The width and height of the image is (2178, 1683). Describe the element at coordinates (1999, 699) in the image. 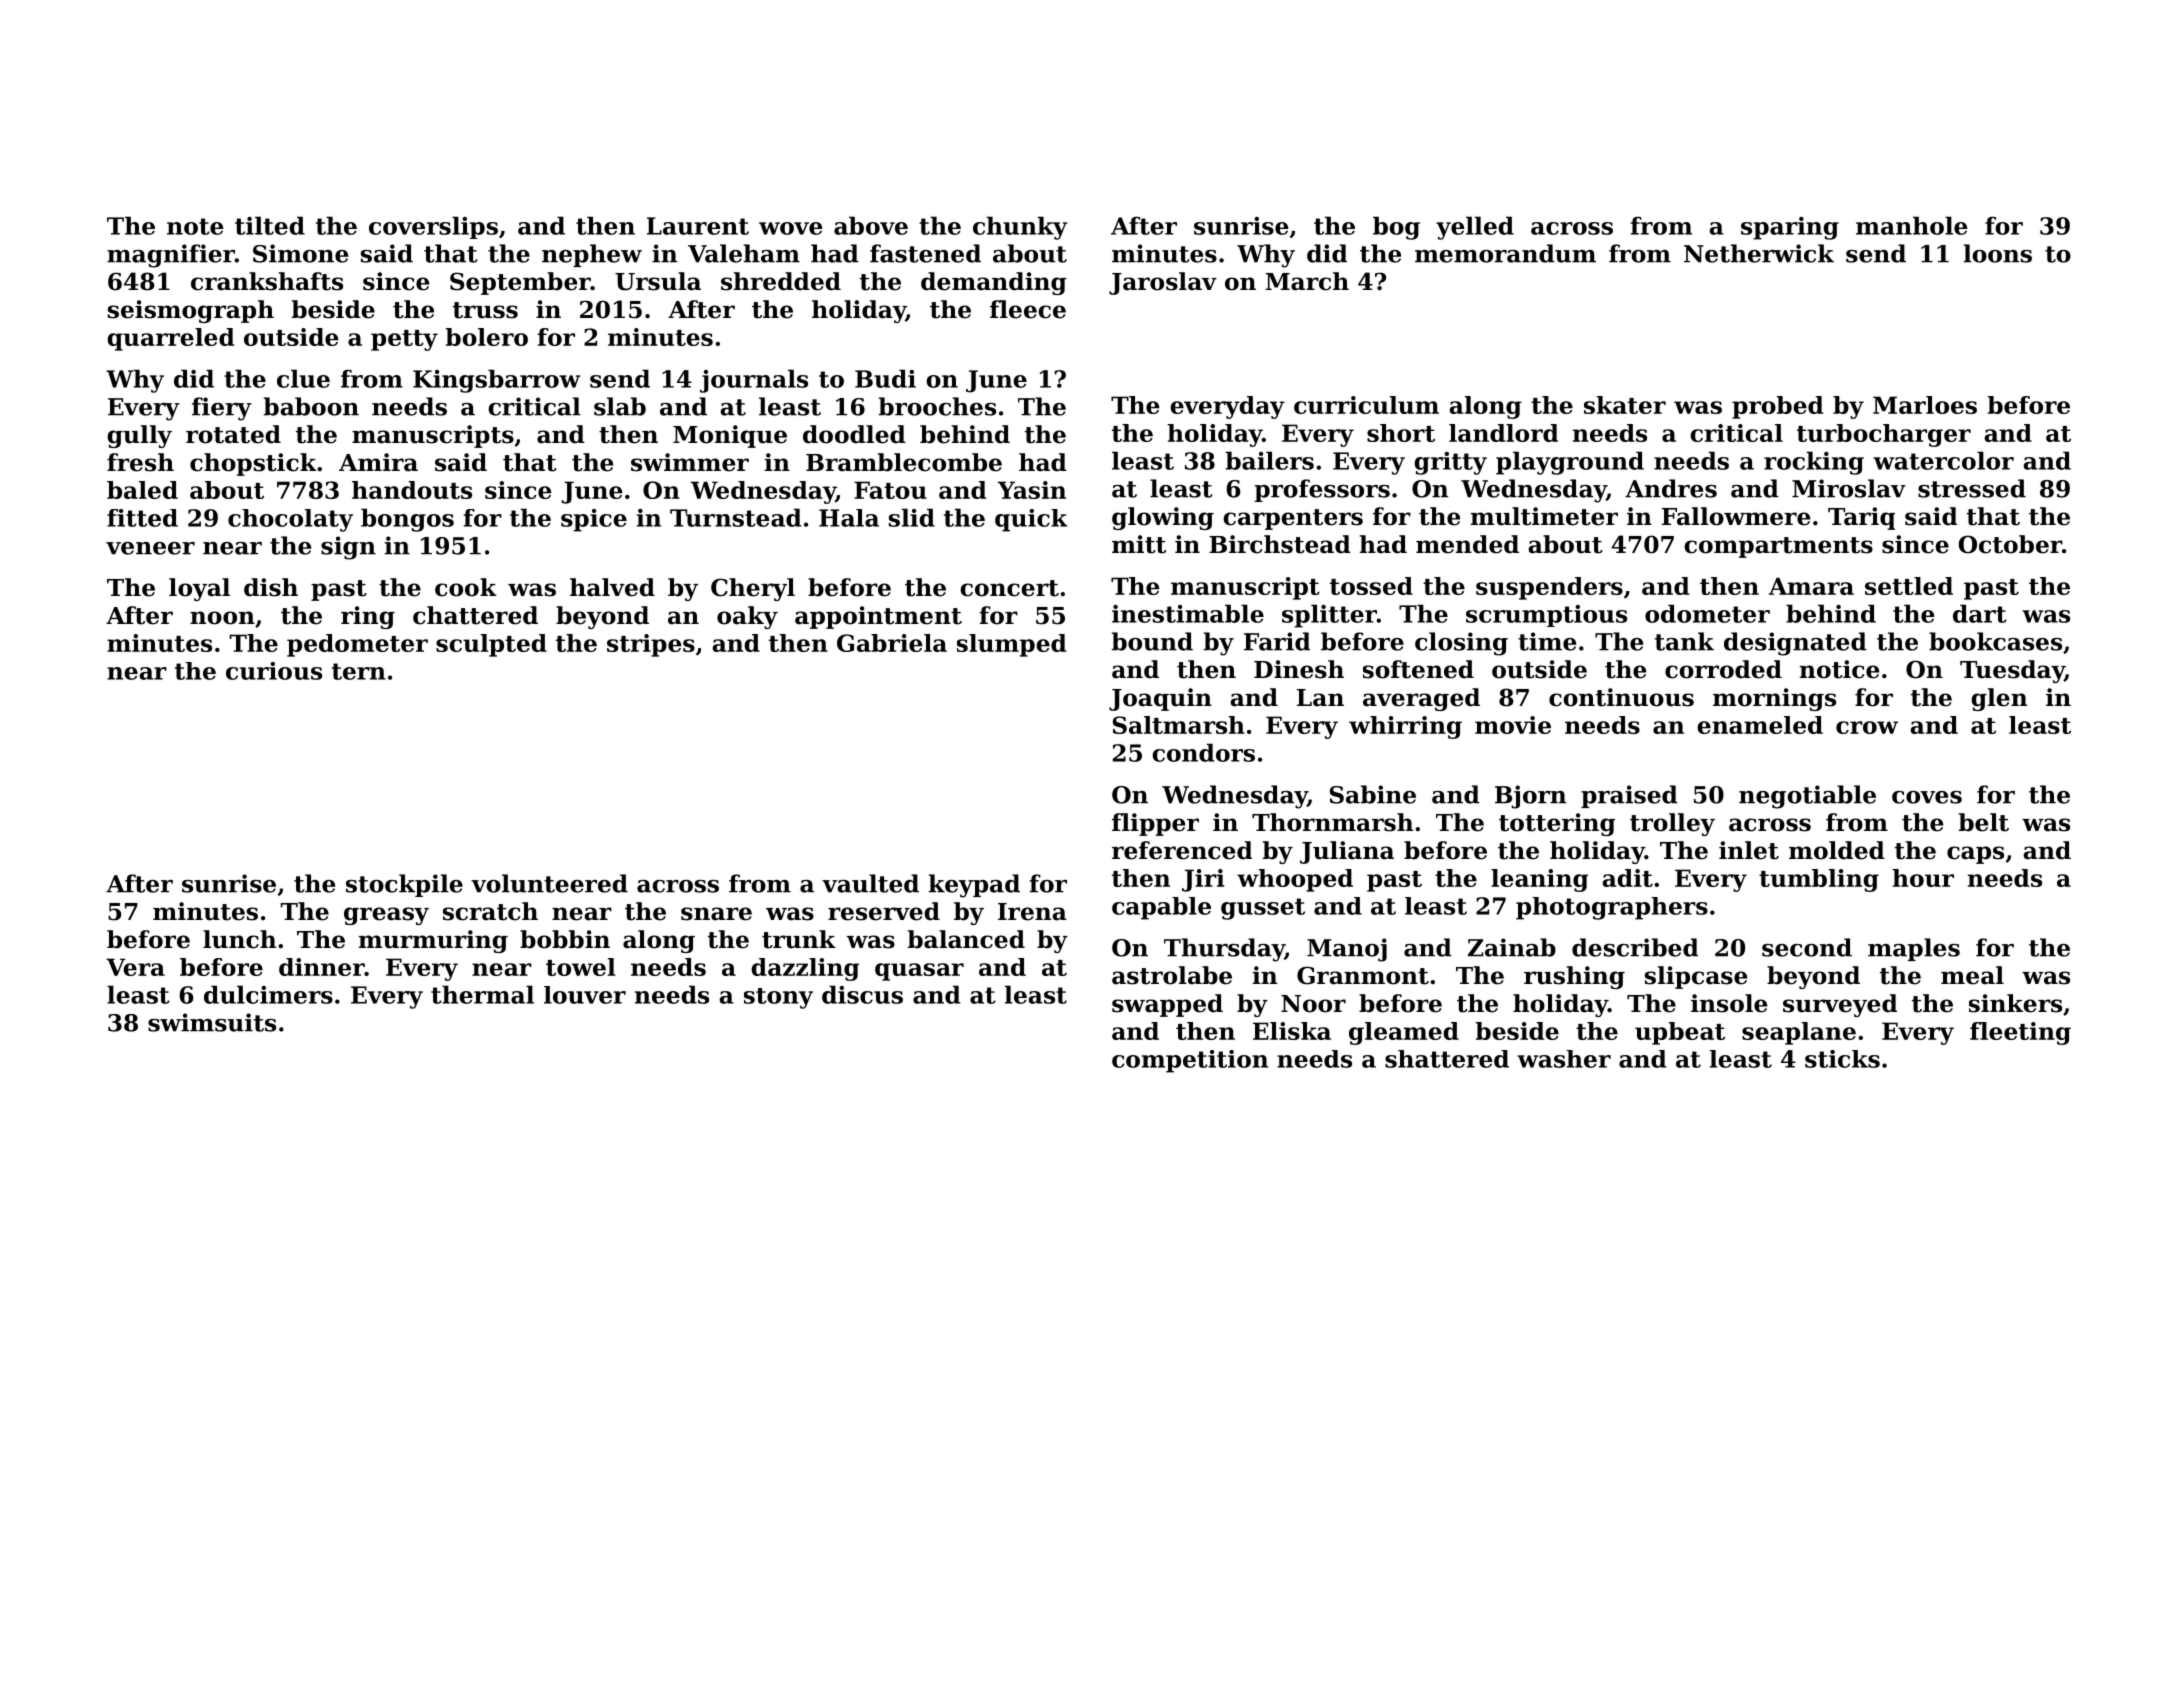

I see `glen` at that location.
